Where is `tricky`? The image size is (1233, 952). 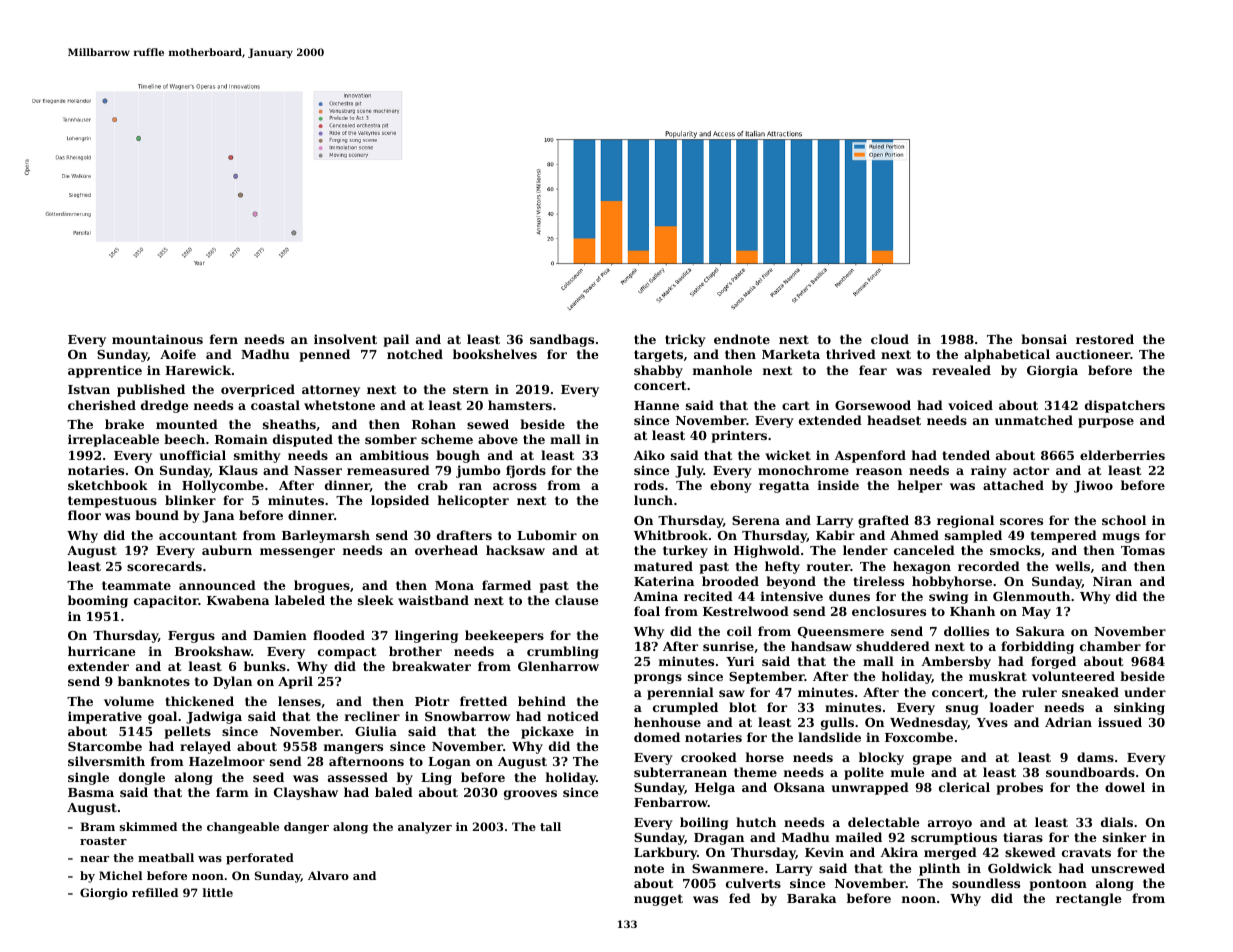 tricky is located at coordinates (685, 340).
